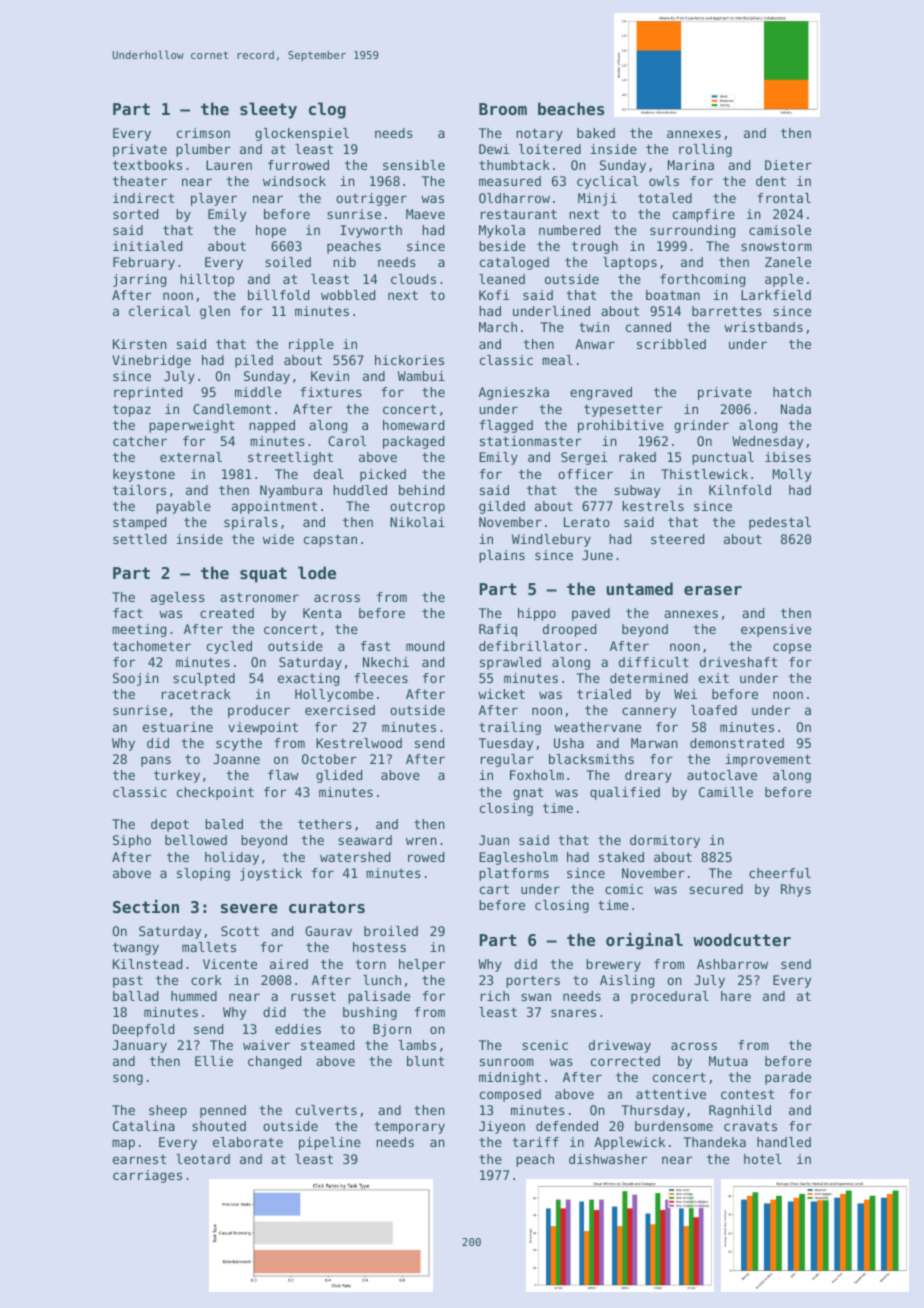 The height and width of the screenshot is (1308, 924). I want to click on pipeline, so click(330, 1143).
